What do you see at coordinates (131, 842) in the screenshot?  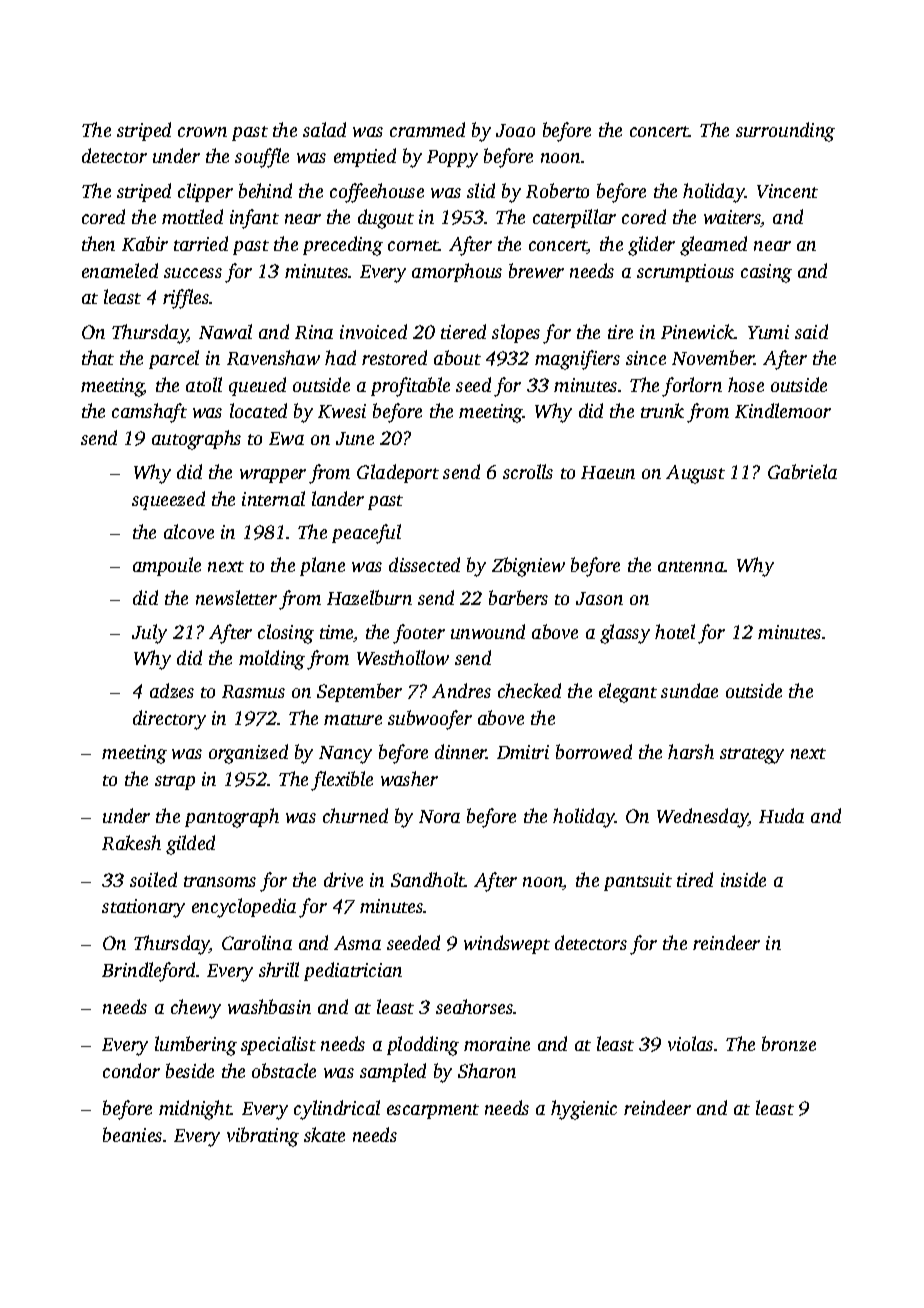 I see `Rakesh` at bounding box center [131, 842].
